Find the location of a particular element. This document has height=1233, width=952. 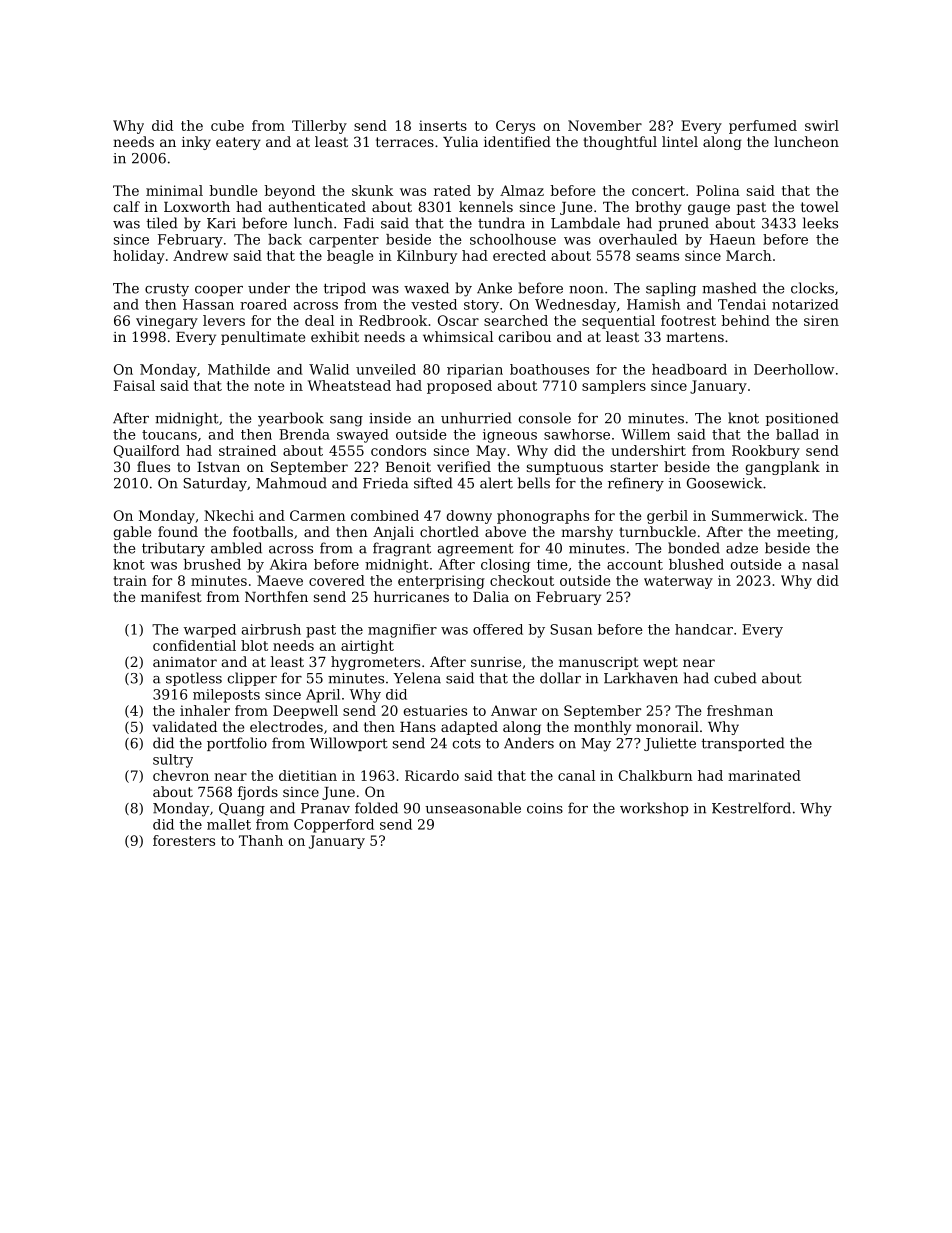

unseasonable is located at coordinates (473, 808).
